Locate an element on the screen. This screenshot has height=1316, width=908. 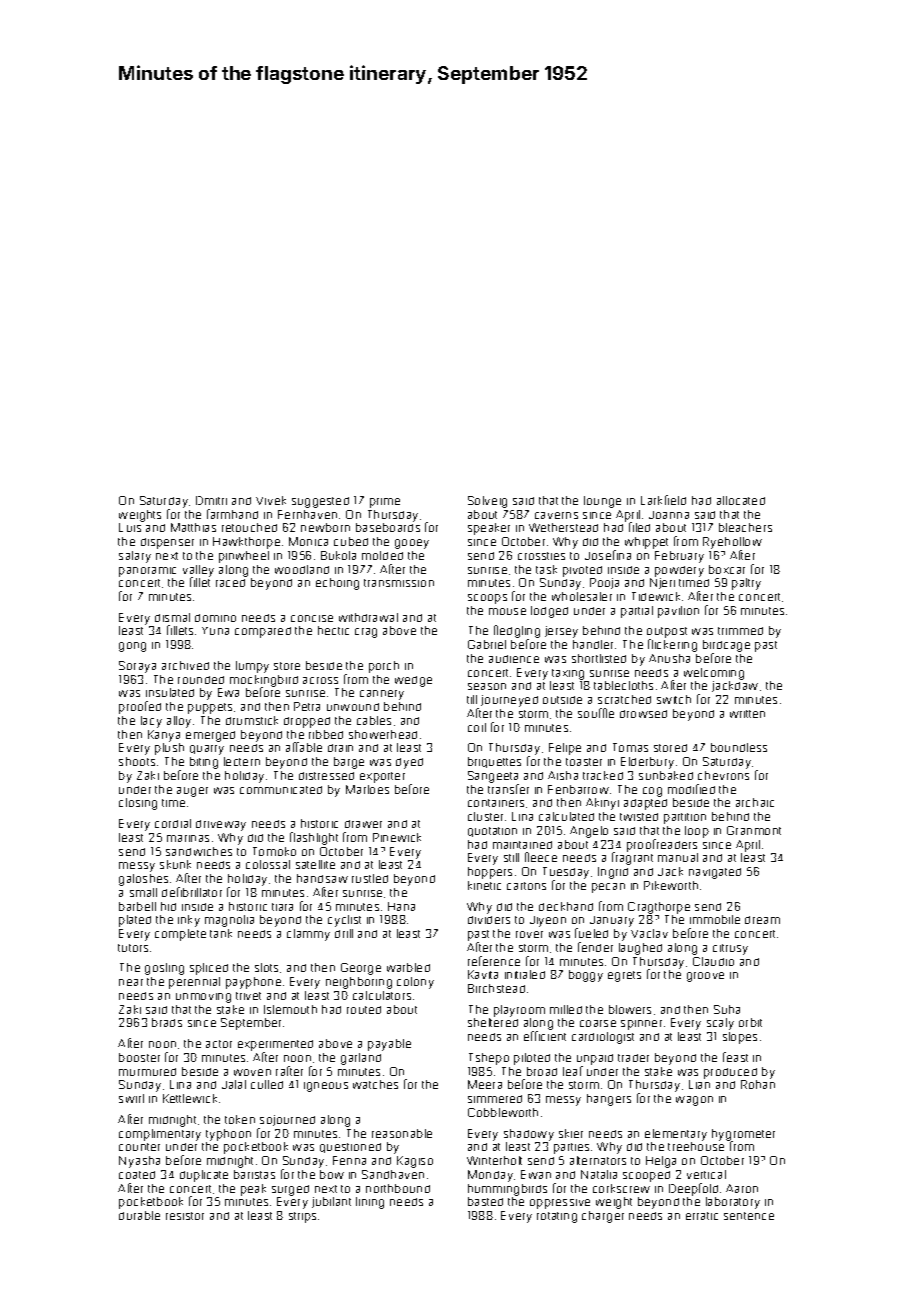
echoing is located at coordinates (337, 584).
